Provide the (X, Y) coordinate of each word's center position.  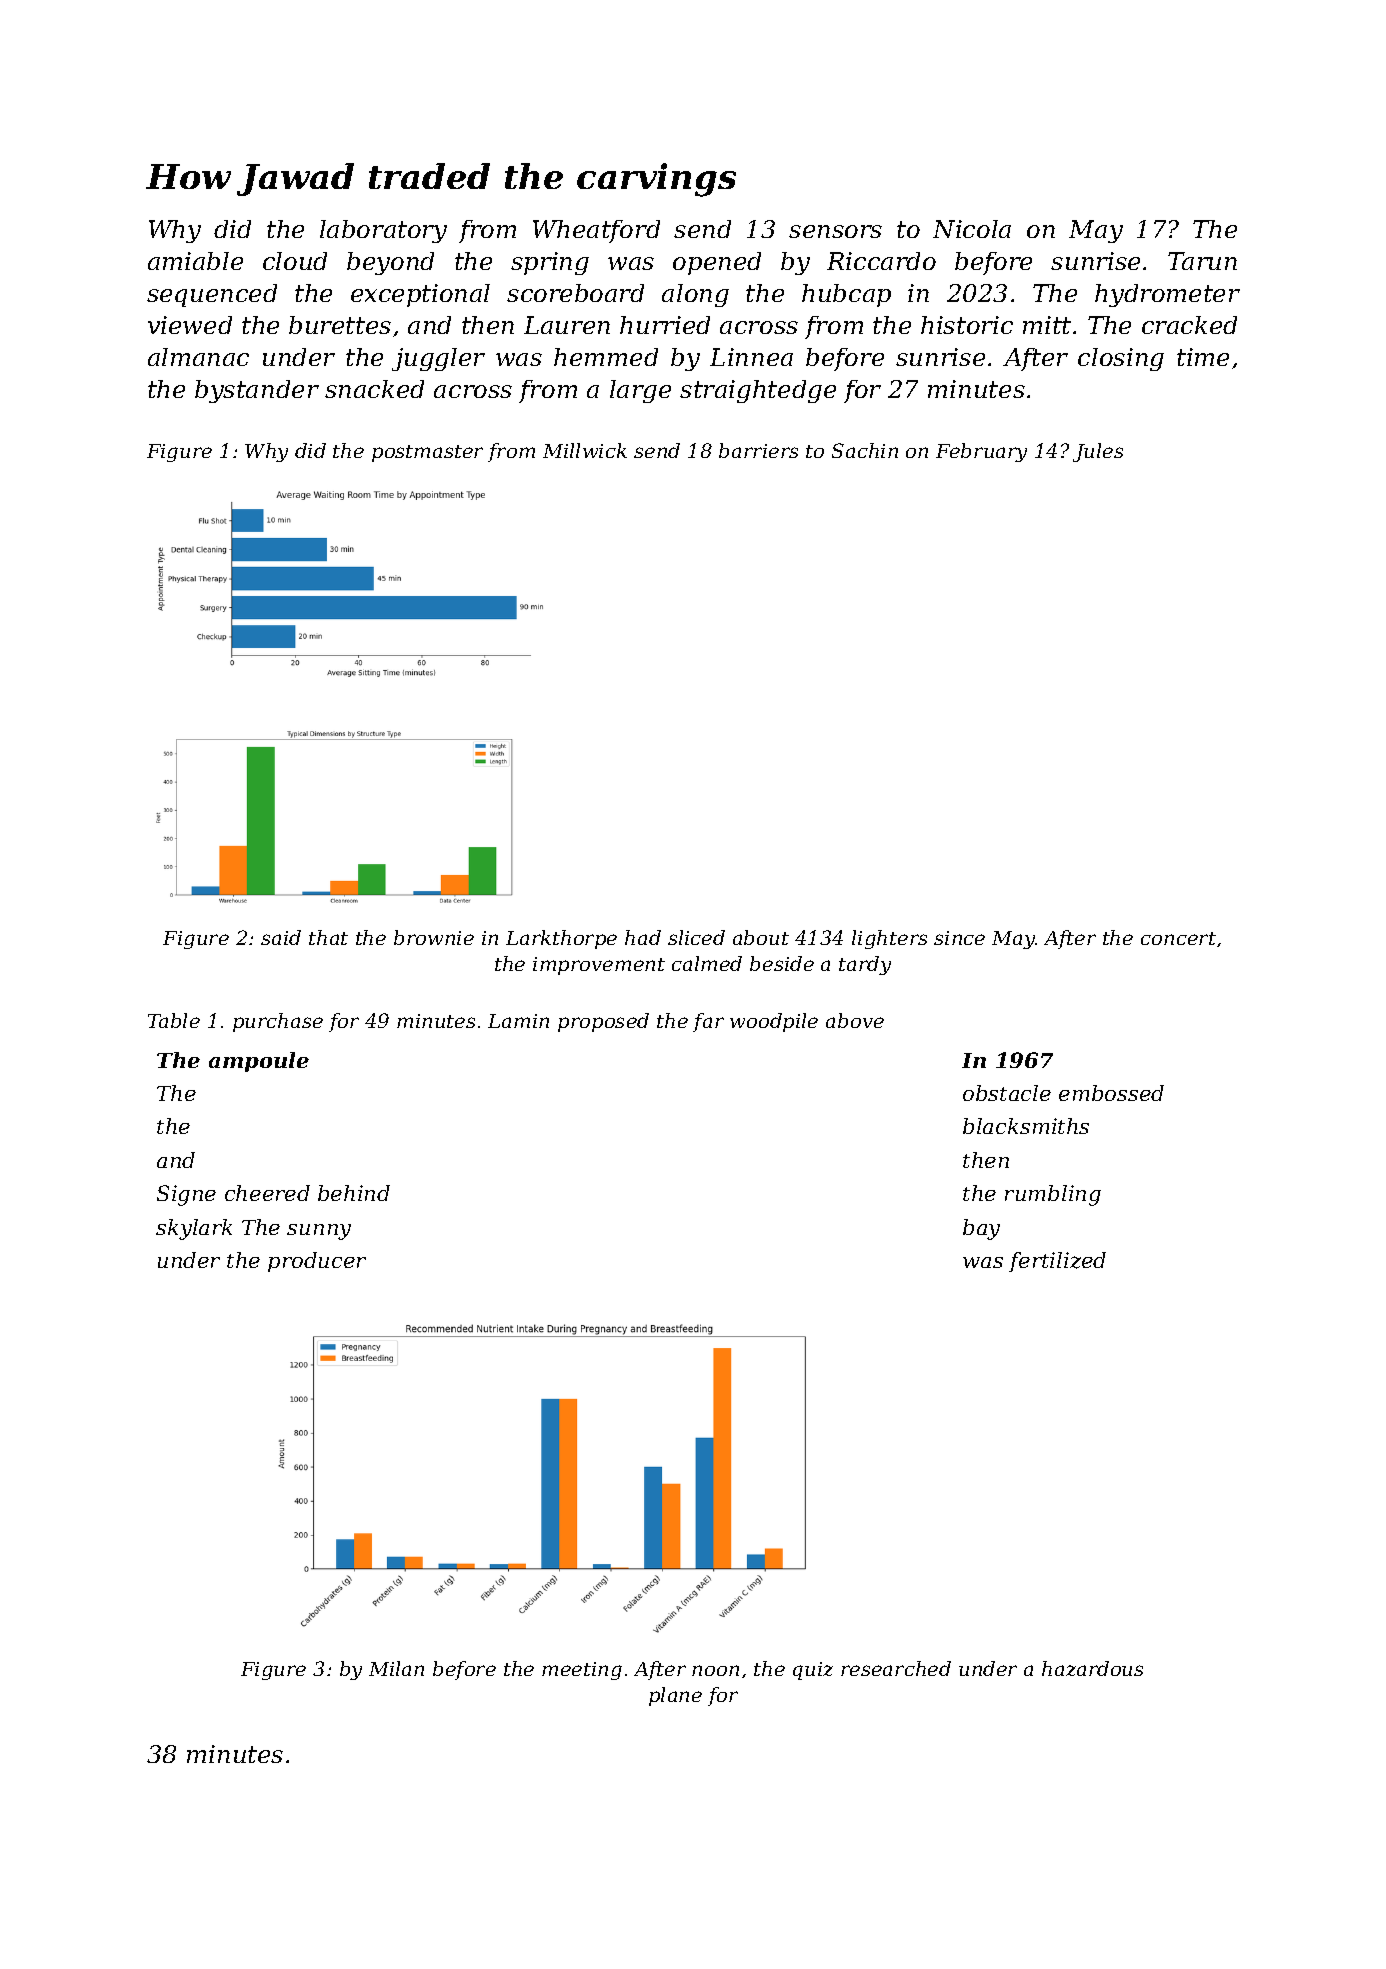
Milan (396, 1668)
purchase (278, 1022)
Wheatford (596, 231)
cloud (295, 261)
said (281, 937)
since (959, 938)
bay (981, 1229)
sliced (696, 937)
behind (354, 1193)
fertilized (1057, 1262)
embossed (1111, 1093)
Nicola (972, 229)
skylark (194, 1229)
